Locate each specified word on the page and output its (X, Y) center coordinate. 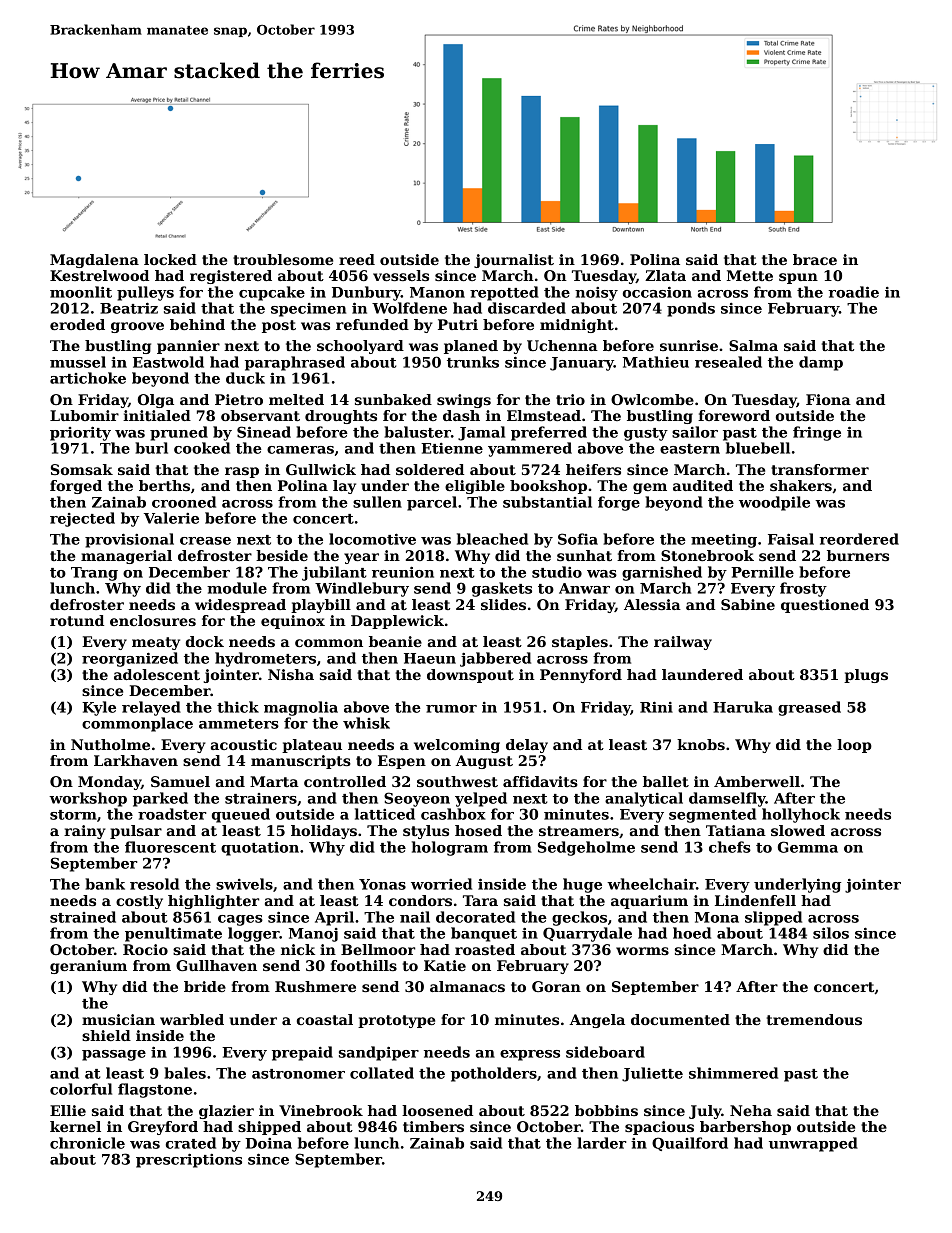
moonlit (81, 292)
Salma (753, 345)
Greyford (163, 1128)
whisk (366, 723)
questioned (825, 606)
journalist (514, 261)
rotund (77, 620)
